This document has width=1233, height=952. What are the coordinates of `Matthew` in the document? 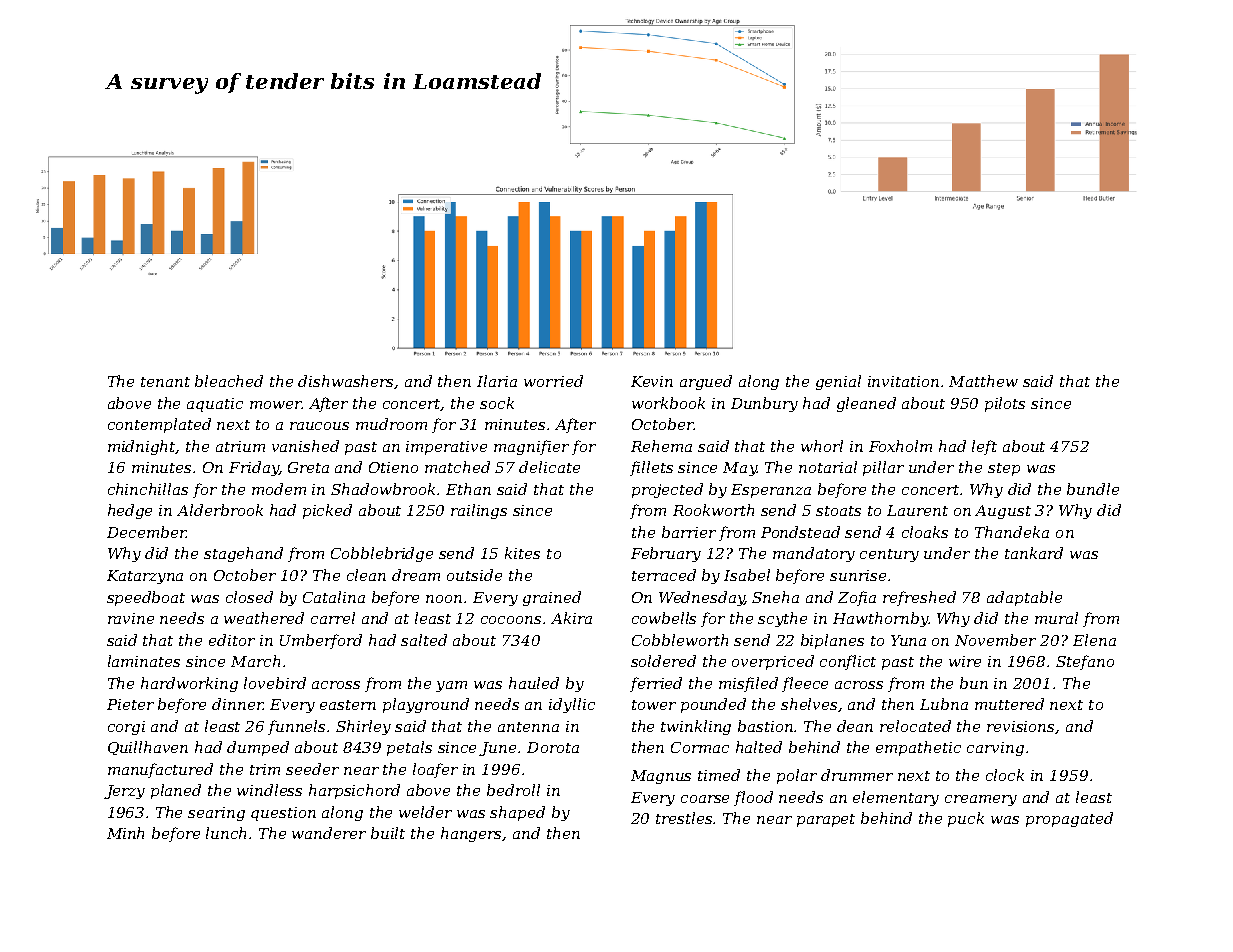 It's located at (983, 381).
